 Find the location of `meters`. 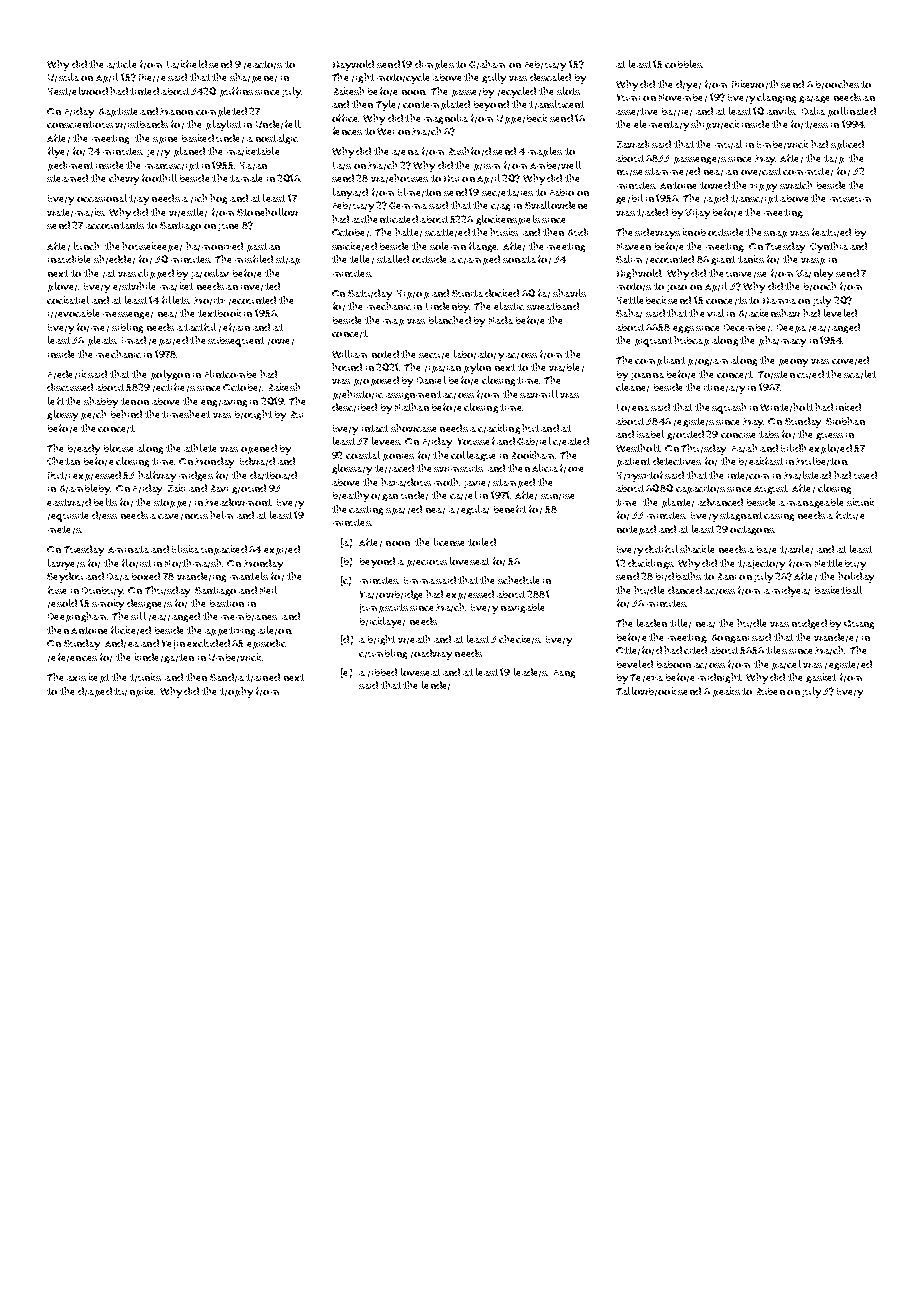

meters is located at coordinates (64, 530).
